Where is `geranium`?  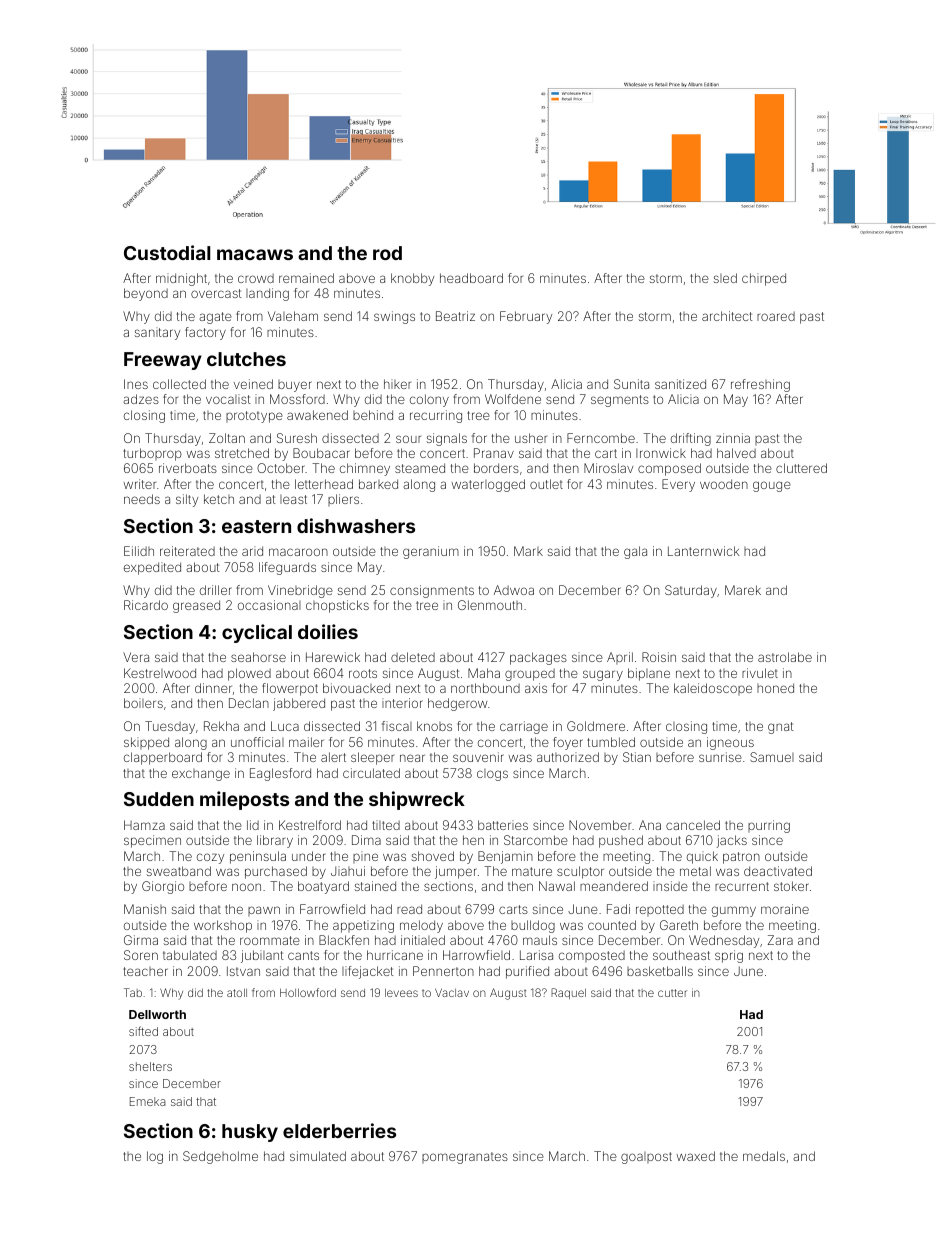
geranium is located at coordinates (431, 552).
